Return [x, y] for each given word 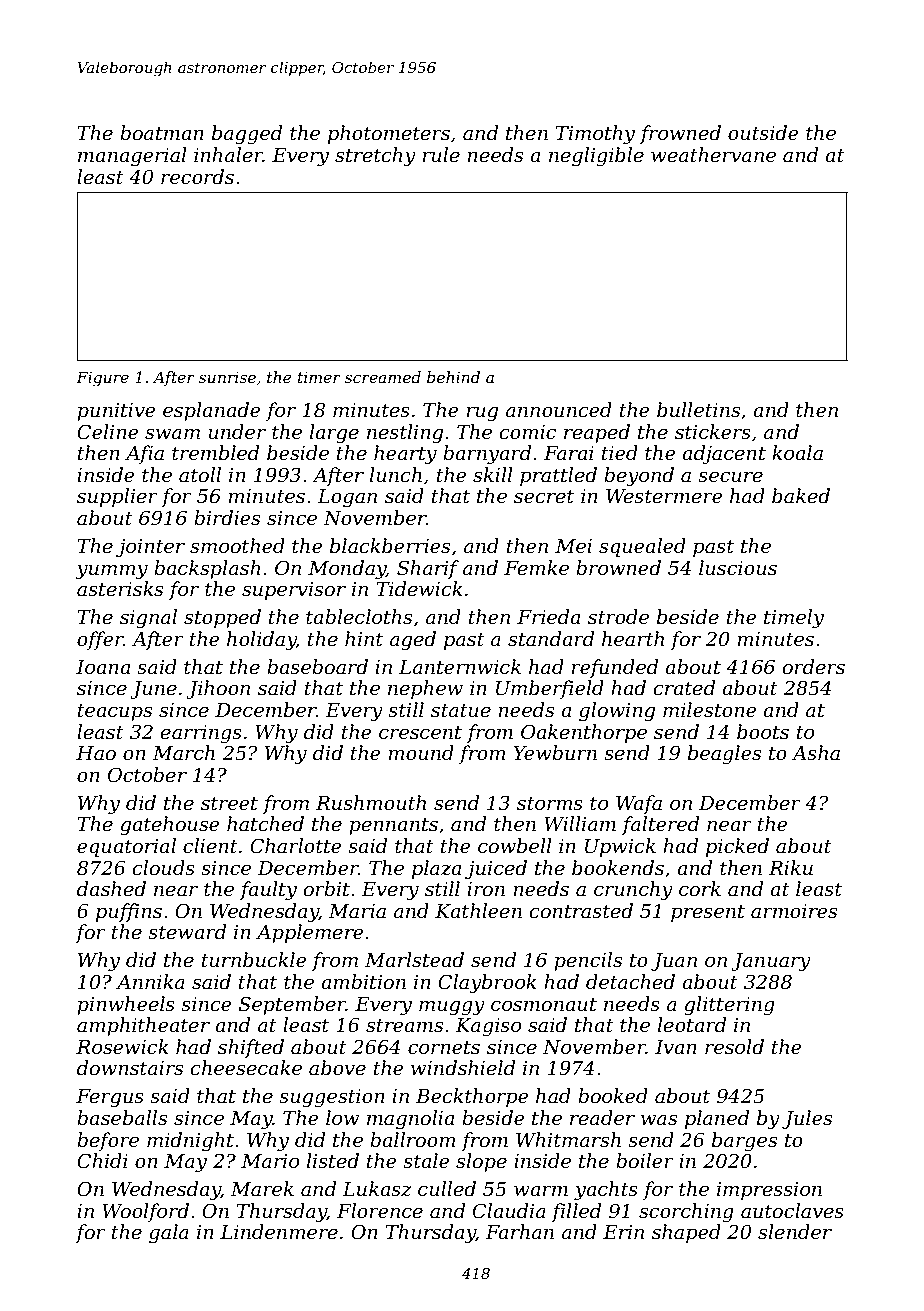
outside [763, 133]
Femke [536, 568]
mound [421, 753]
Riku [791, 867]
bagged [247, 135]
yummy [112, 572]
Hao [96, 753]
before [108, 1141]
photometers [389, 134]
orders [813, 667]
